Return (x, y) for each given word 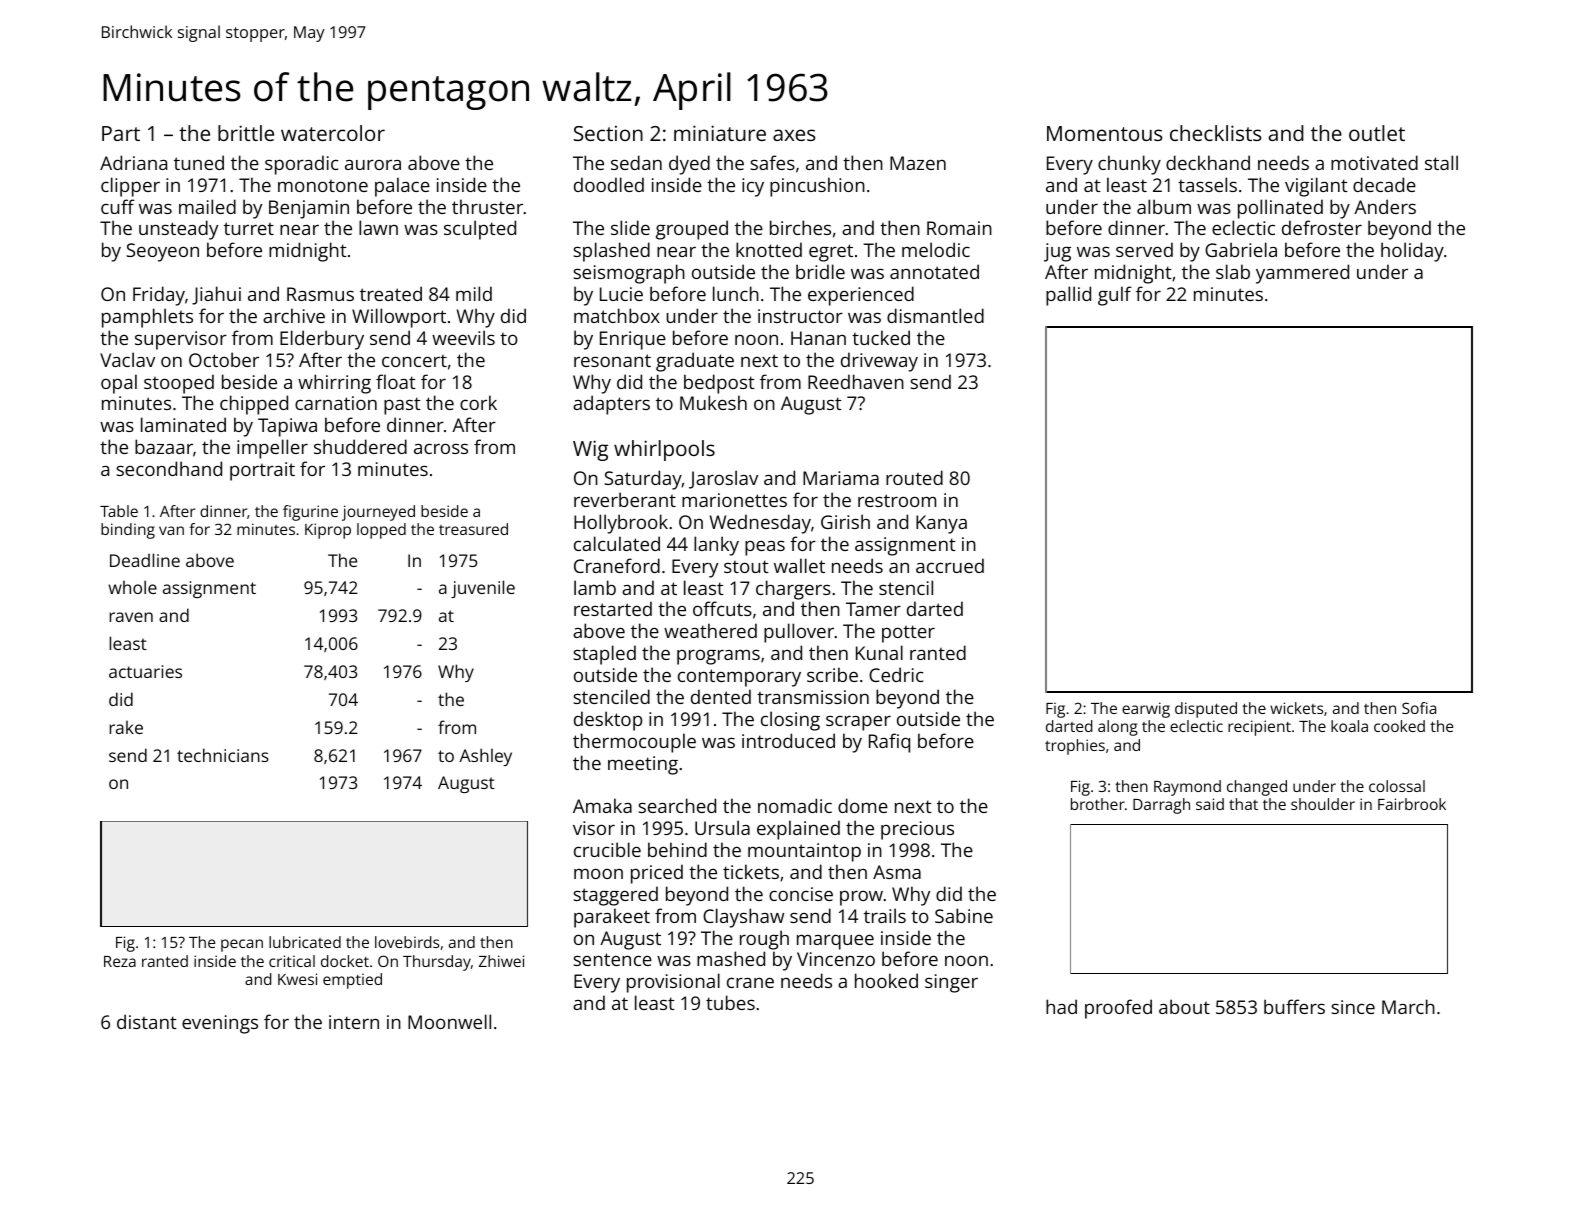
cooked (1399, 726)
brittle (246, 133)
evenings (220, 1024)
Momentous (1104, 133)
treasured (473, 529)
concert (414, 361)
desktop (608, 721)
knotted (769, 249)
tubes (730, 1002)
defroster (1322, 227)
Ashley (485, 757)
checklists (1215, 133)
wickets (1296, 708)
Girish (845, 521)
